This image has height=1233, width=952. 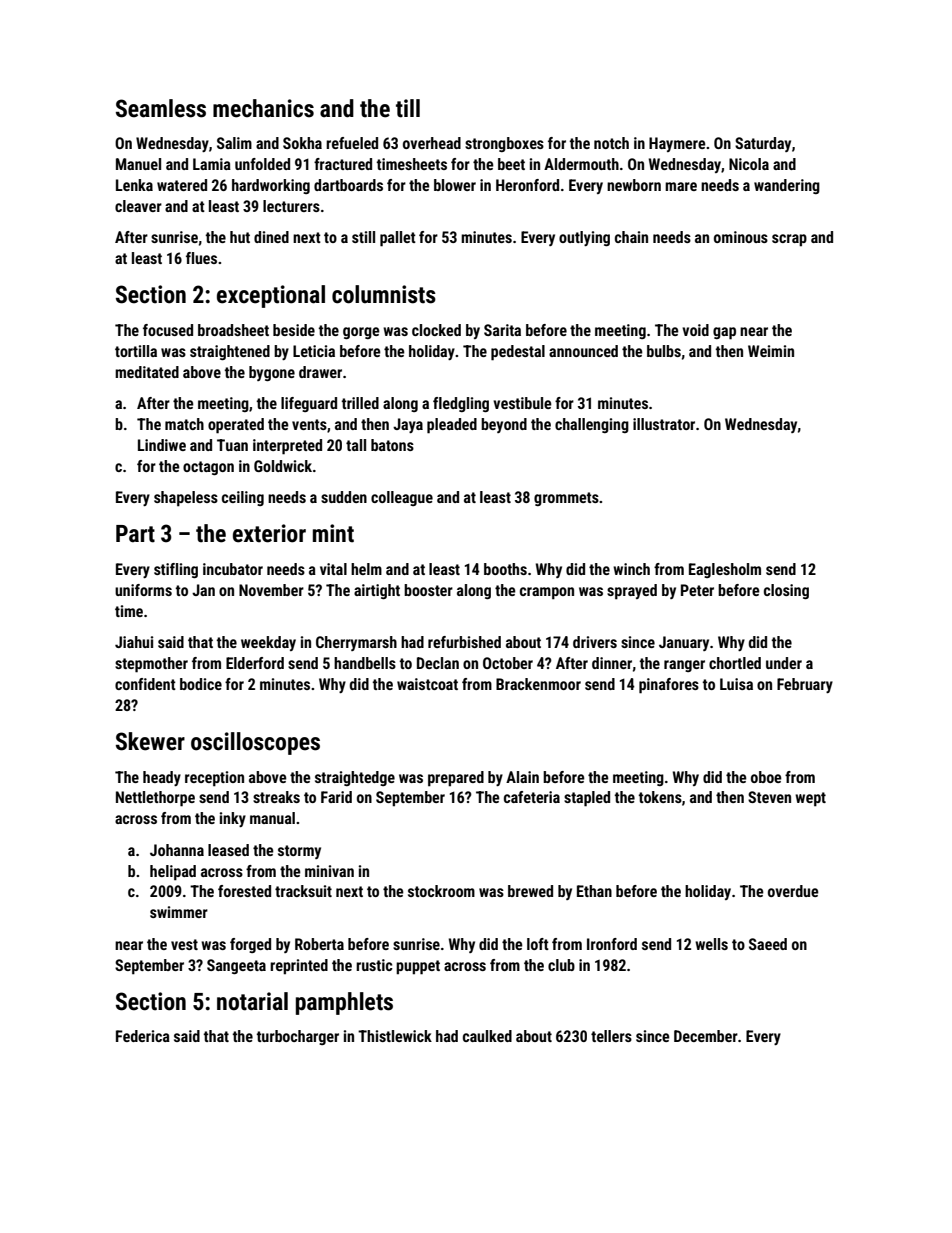 What do you see at coordinates (508, 663) in the image?
I see `October` at bounding box center [508, 663].
